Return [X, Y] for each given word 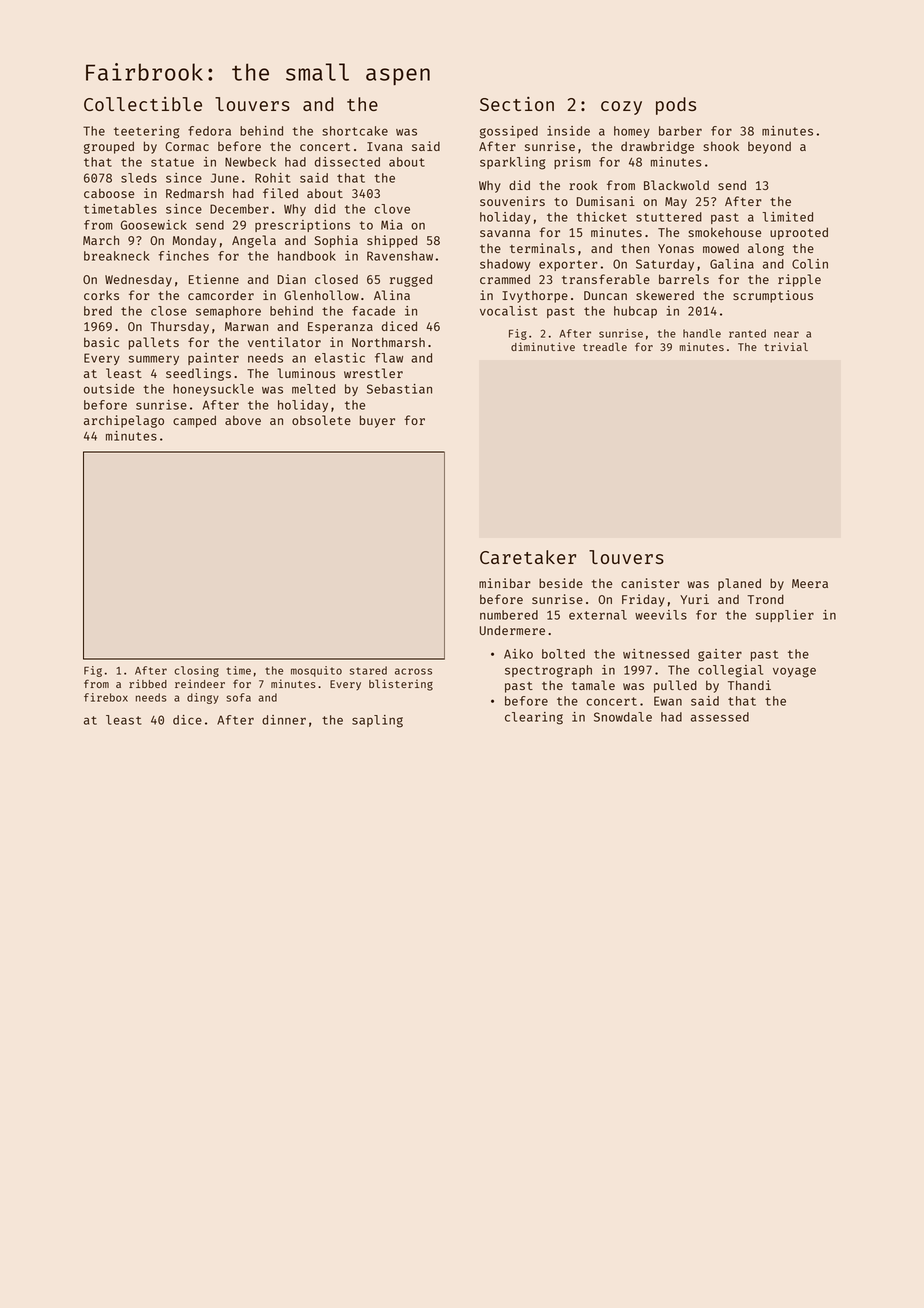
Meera [810, 583]
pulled [675, 686]
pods [676, 106]
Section [517, 103]
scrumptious [773, 296]
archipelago [124, 421]
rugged [411, 280]
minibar [505, 583]
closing [196, 671]
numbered [509, 615]
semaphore [228, 312]
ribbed [148, 683]
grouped [109, 147]
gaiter [720, 655]
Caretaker [528, 557]
